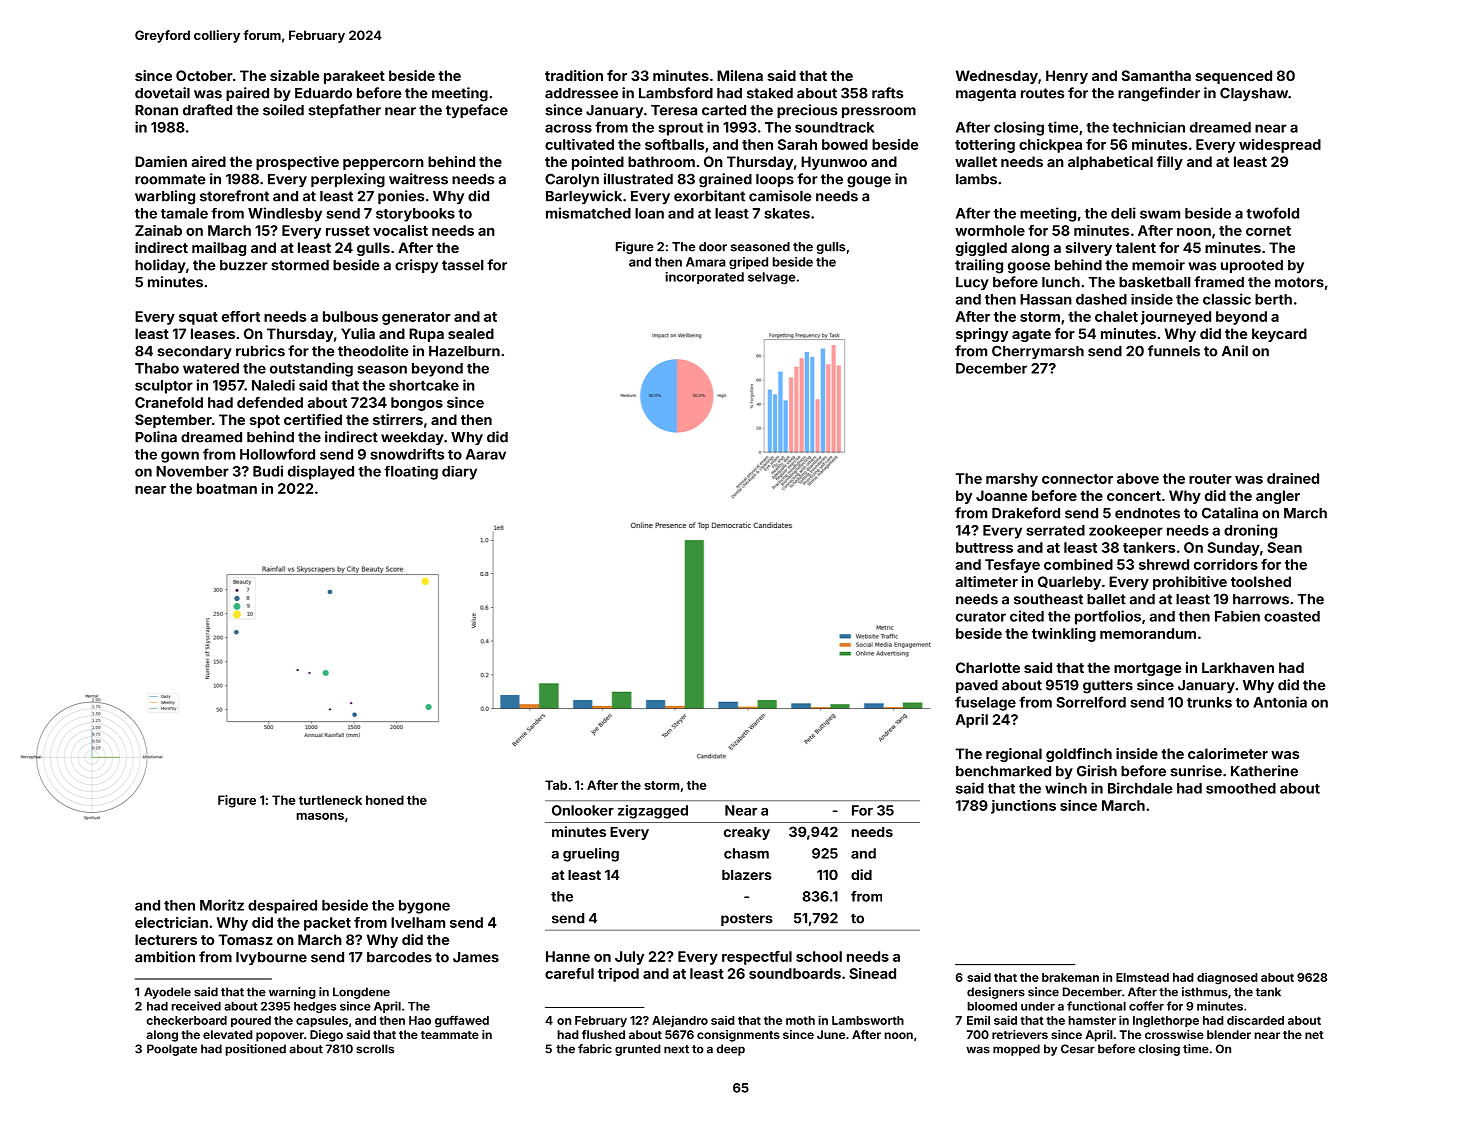 This image has height=1132, width=1465. What do you see at coordinates (1147, 669) in the image?
I see `mortgage` at bounding box center [1147, 669].
